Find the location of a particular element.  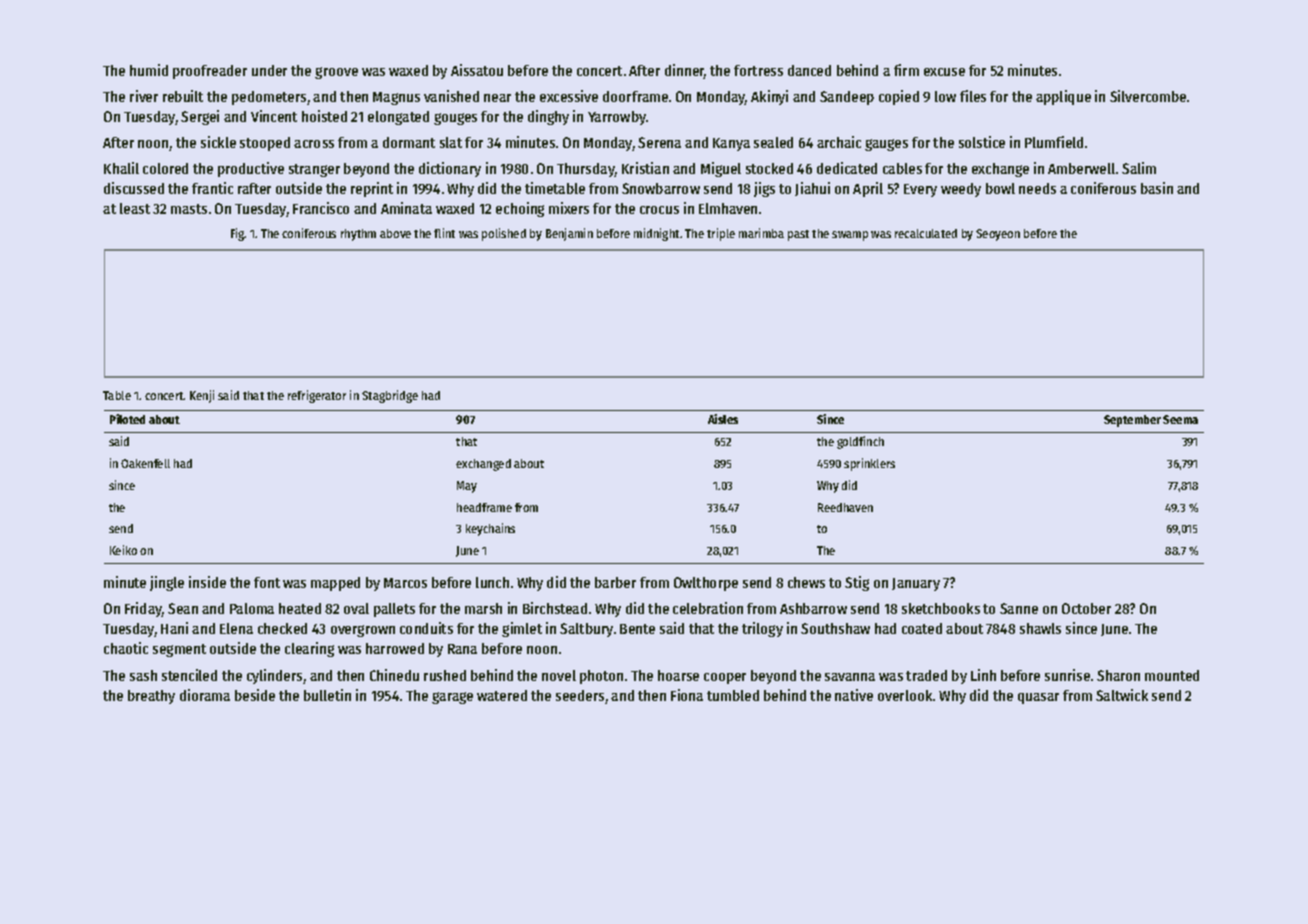

Marcos is located at coordinates (405, 583).
